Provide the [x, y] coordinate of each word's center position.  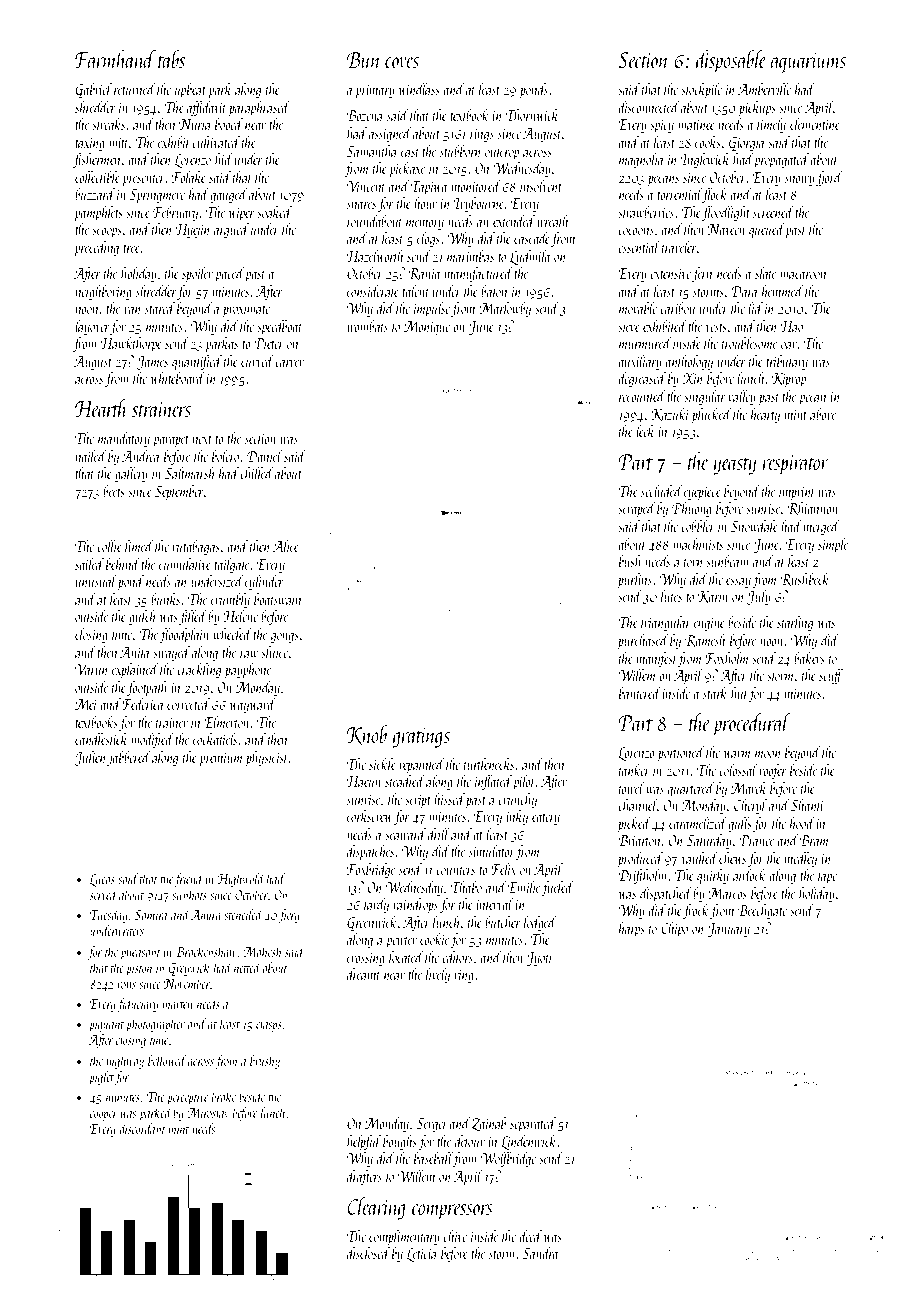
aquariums [808, 63]
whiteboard [178, 378]
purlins [635, 580]
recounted [642, 396]
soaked [274, 212]
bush [630, 561]
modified [152, 740]
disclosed [368, 1253]
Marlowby [505, 309]
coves [402, 62]
